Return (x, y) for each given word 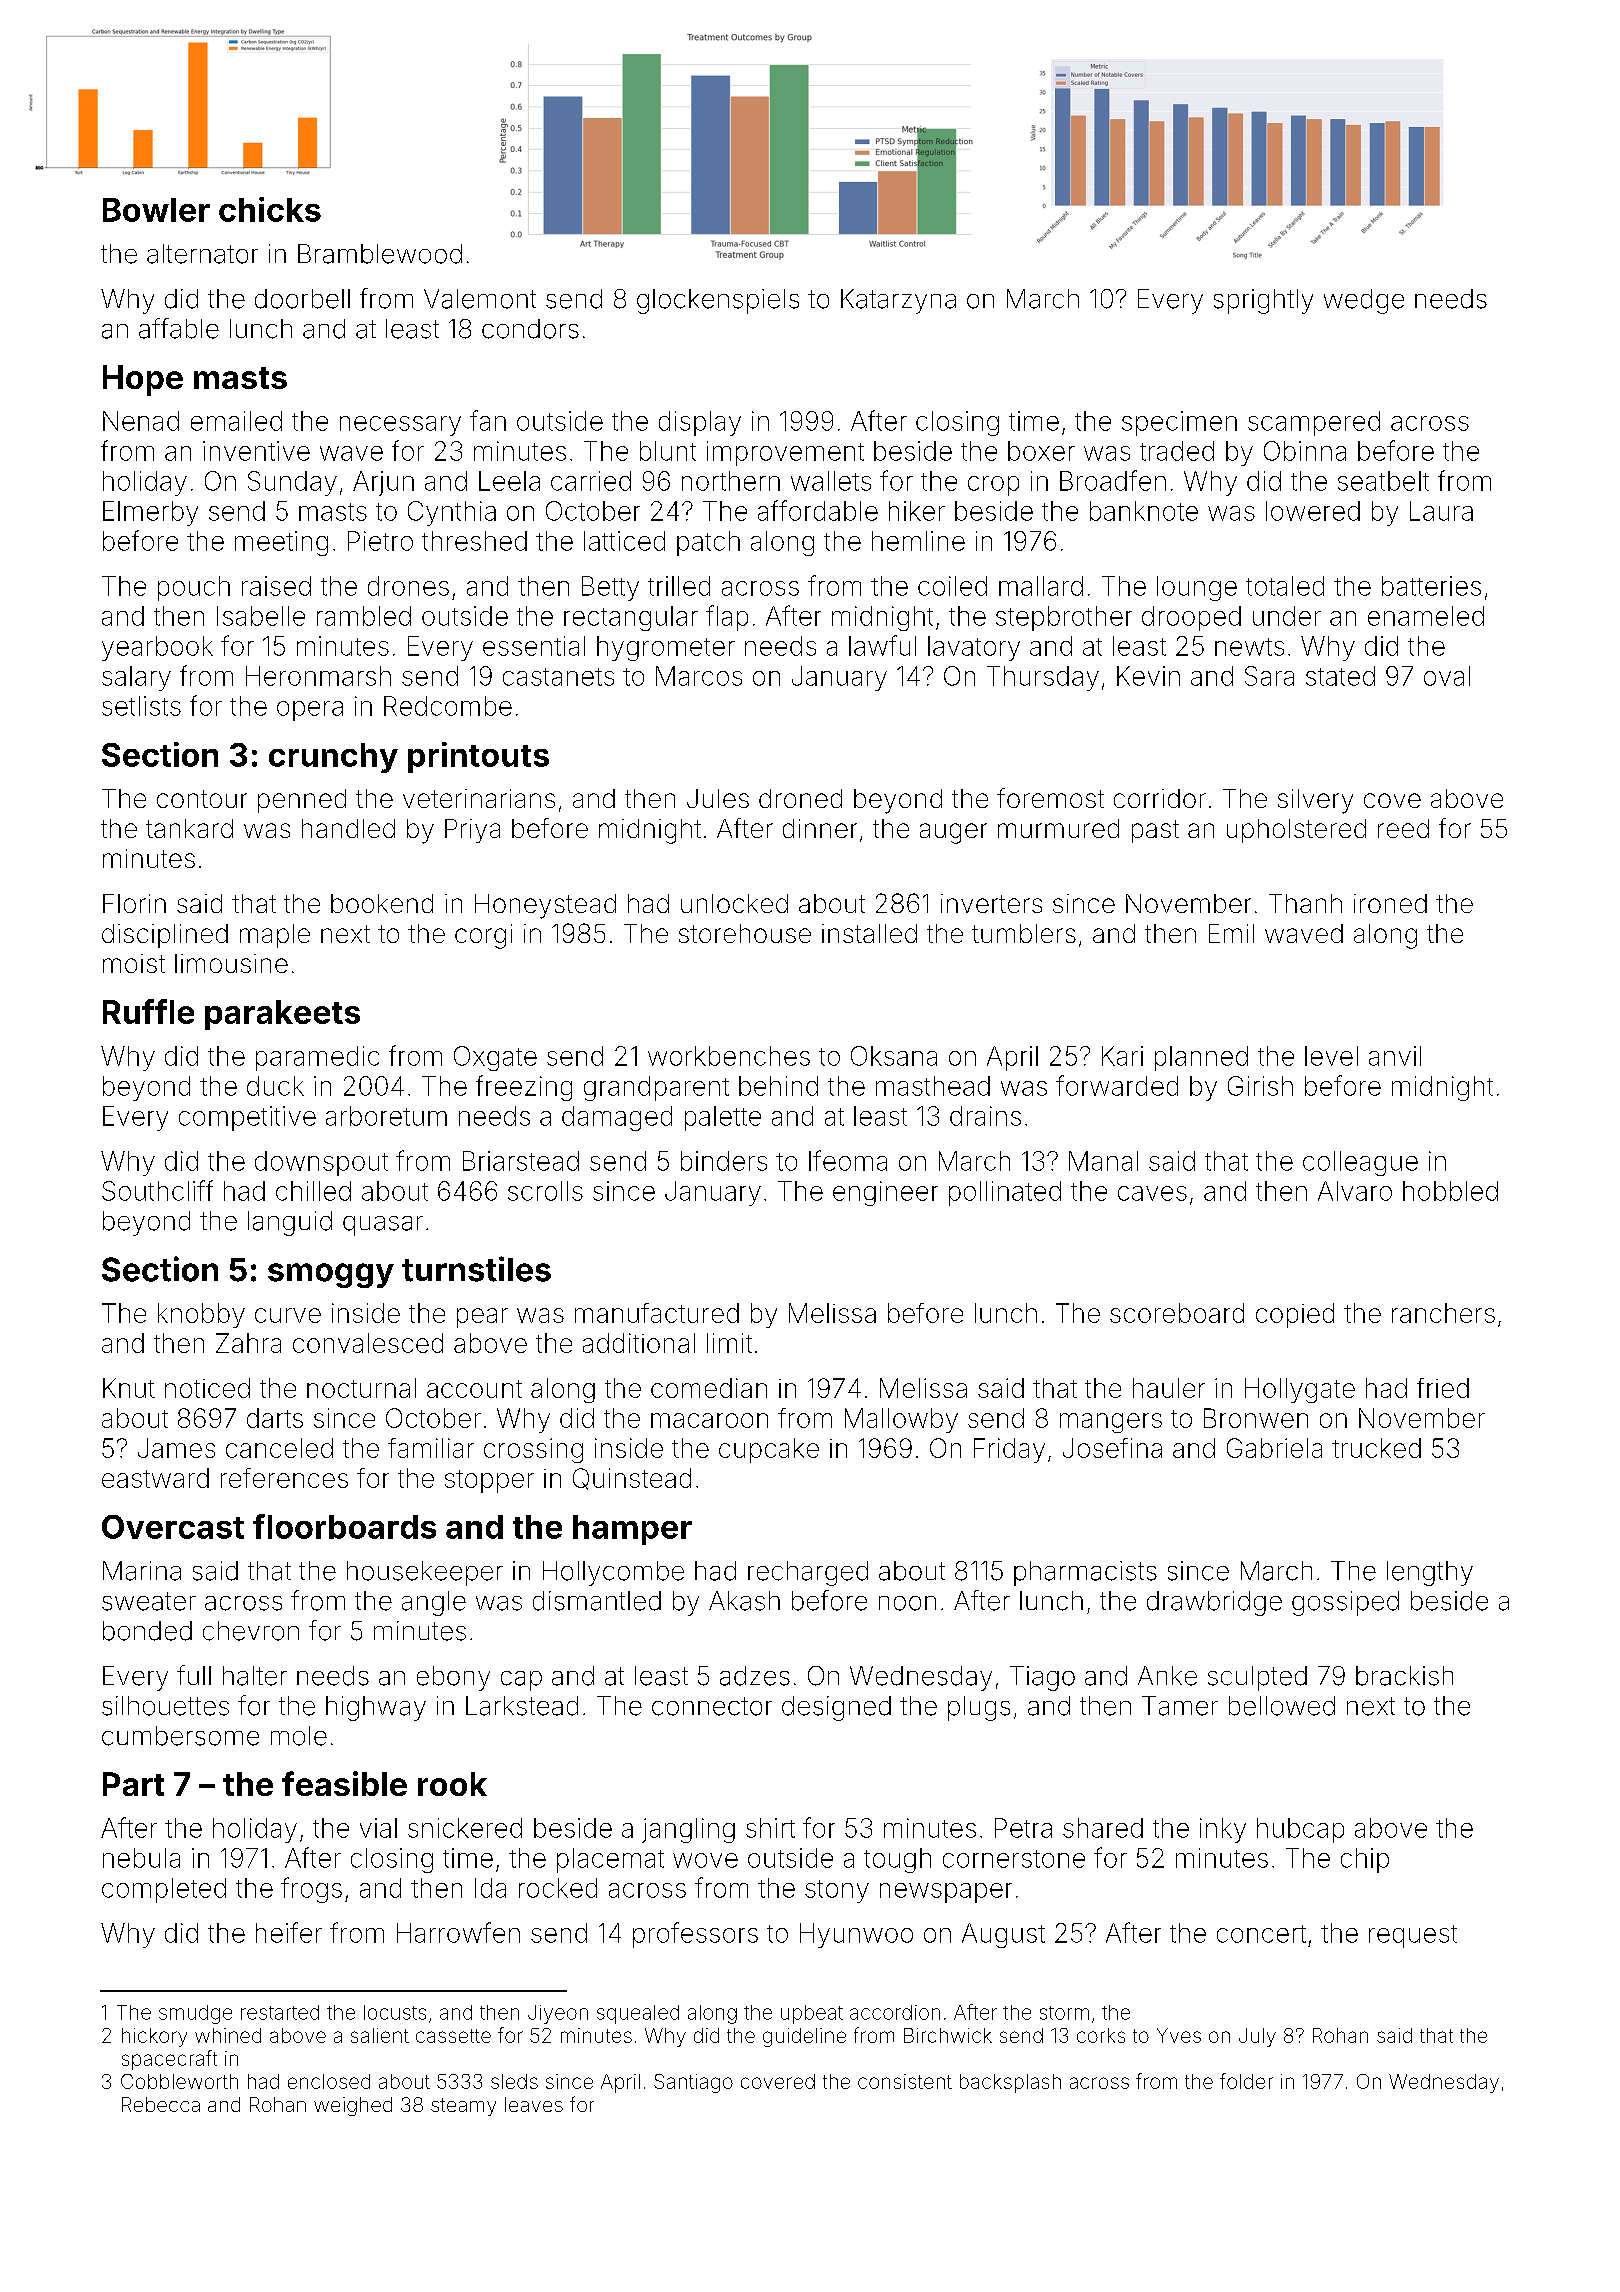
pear (482, 1318)
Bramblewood (380, 254)
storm (1064, 2013)
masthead (933, 1086)
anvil (1395, 1056)
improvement (785, 453)
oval (1447, 676)
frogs (311, 1890)
